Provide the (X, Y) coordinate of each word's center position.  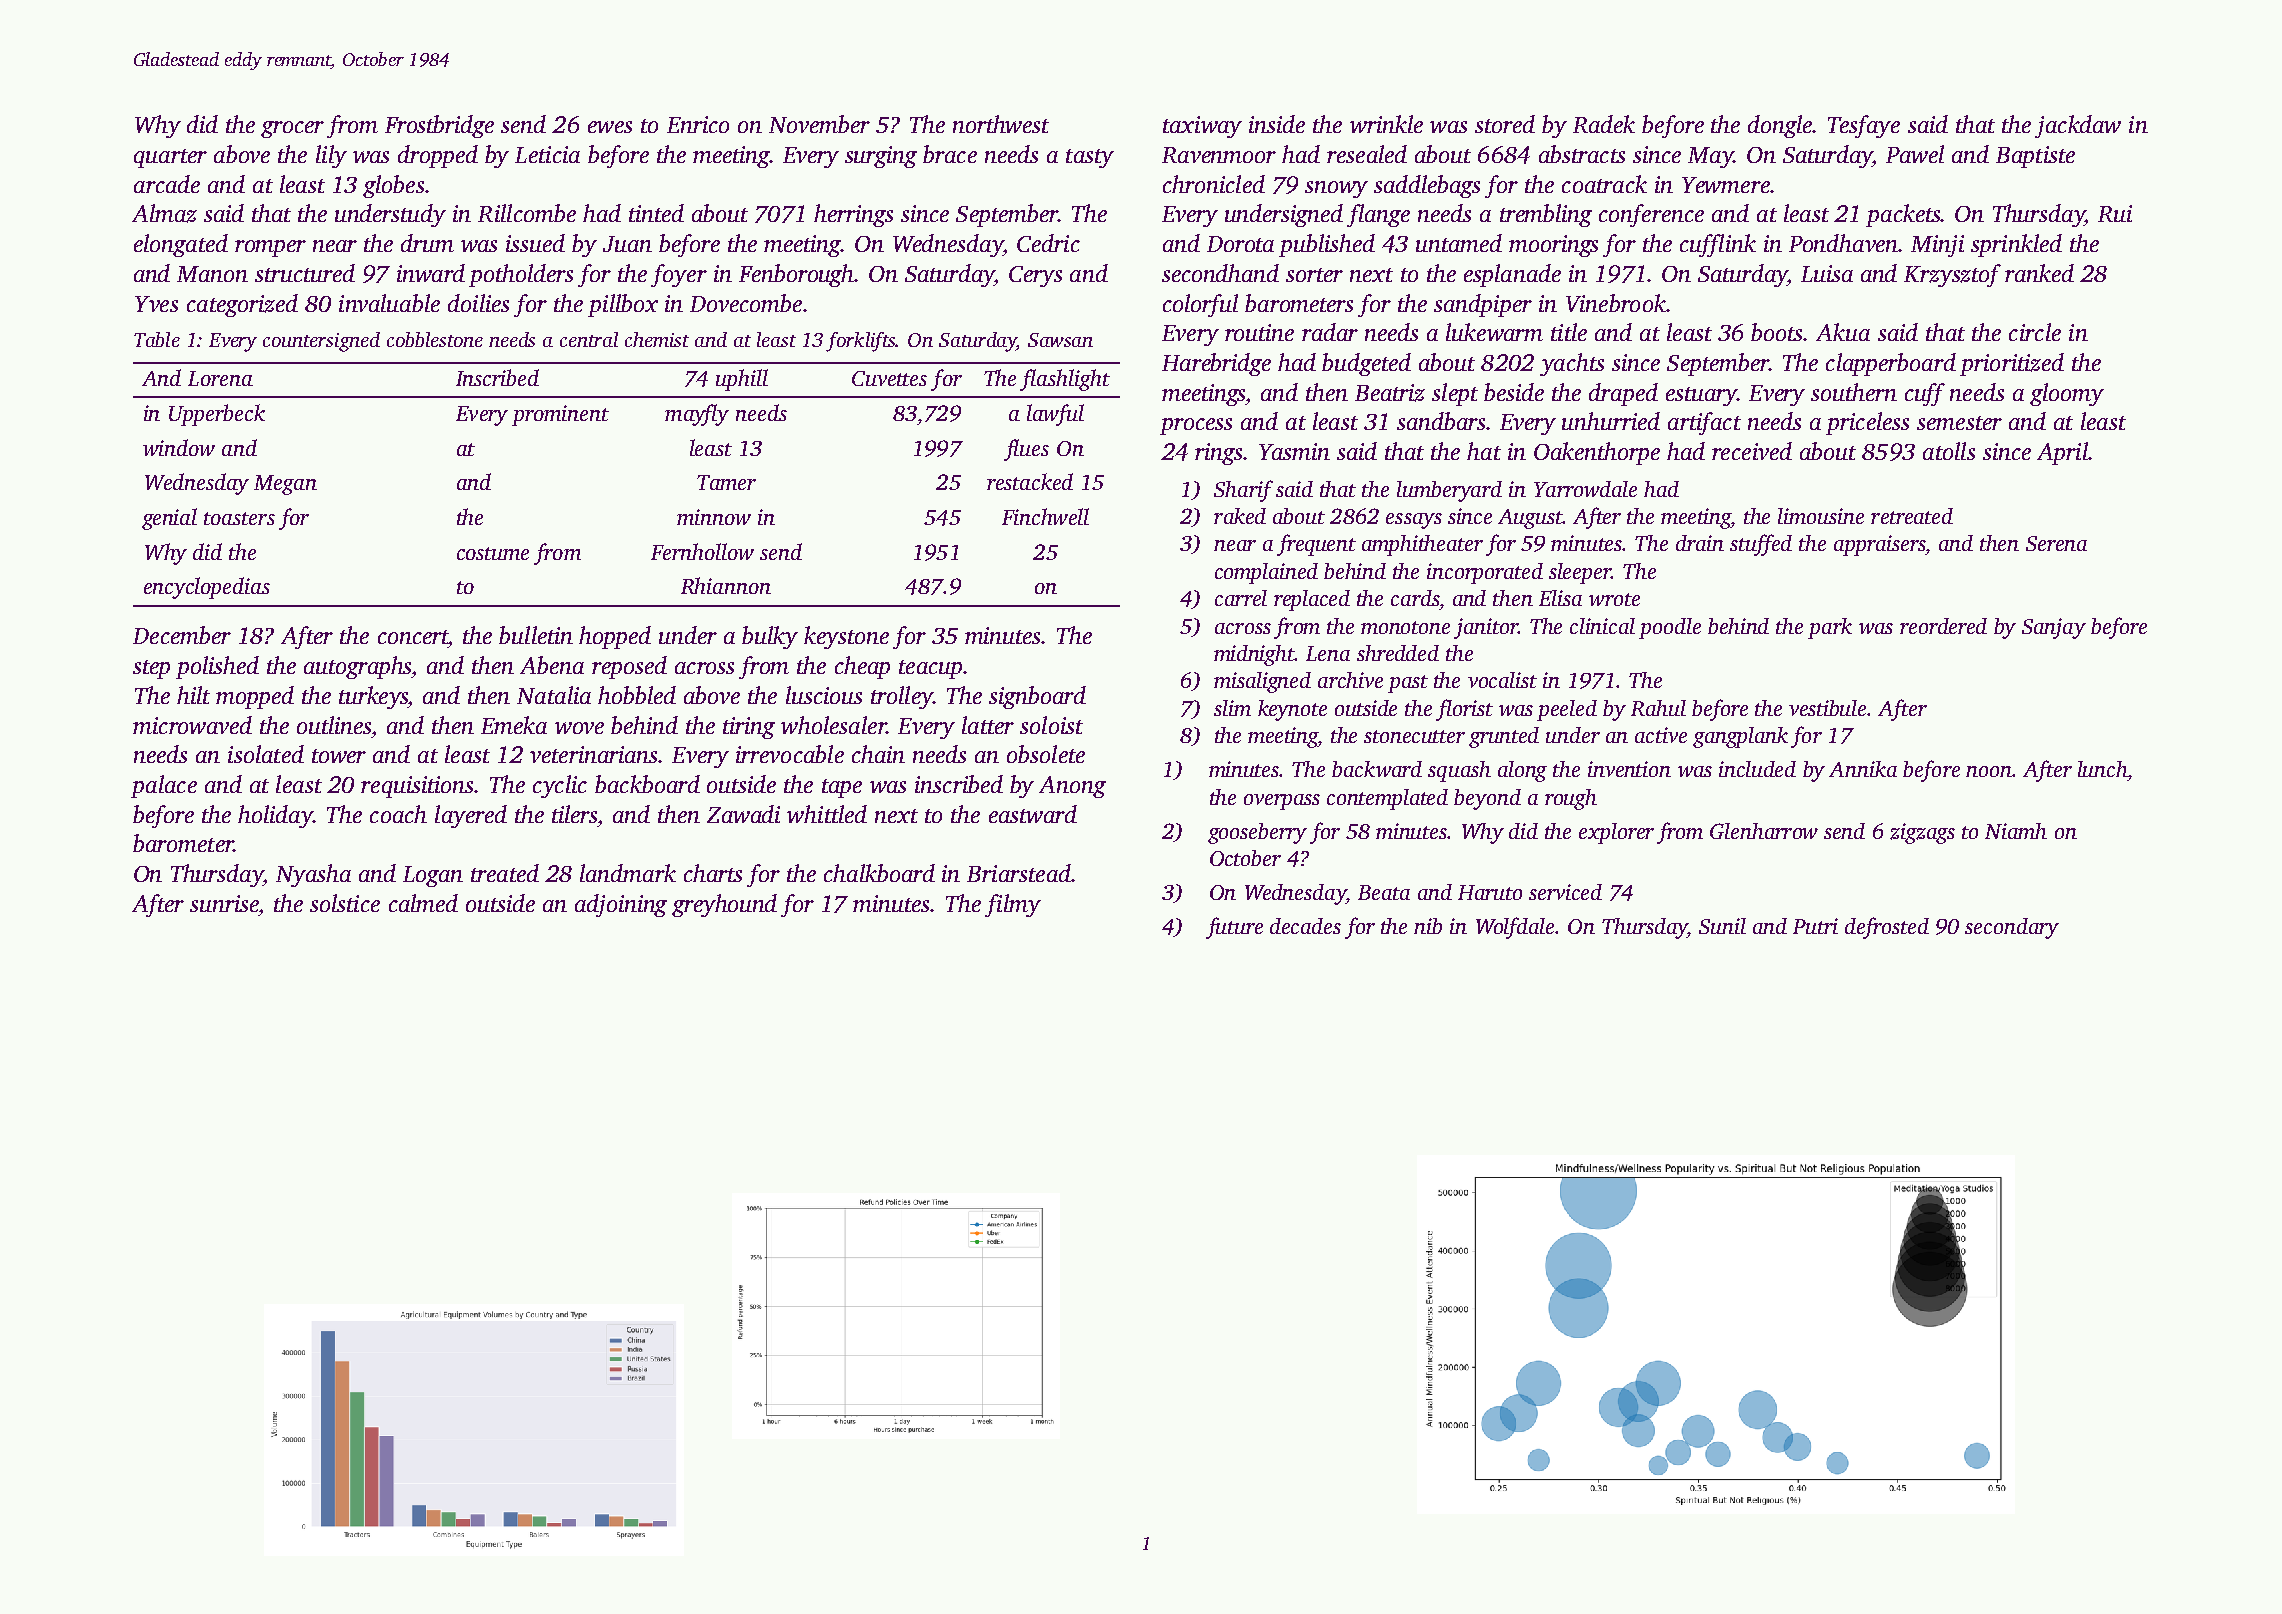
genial (169, 519)
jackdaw (2078, 126)
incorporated (1485, 573)
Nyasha (313, 875)
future (1234, 928)
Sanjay (2054, 628)
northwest (1001, 124)
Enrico (698, 124)
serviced (1565, 892)
